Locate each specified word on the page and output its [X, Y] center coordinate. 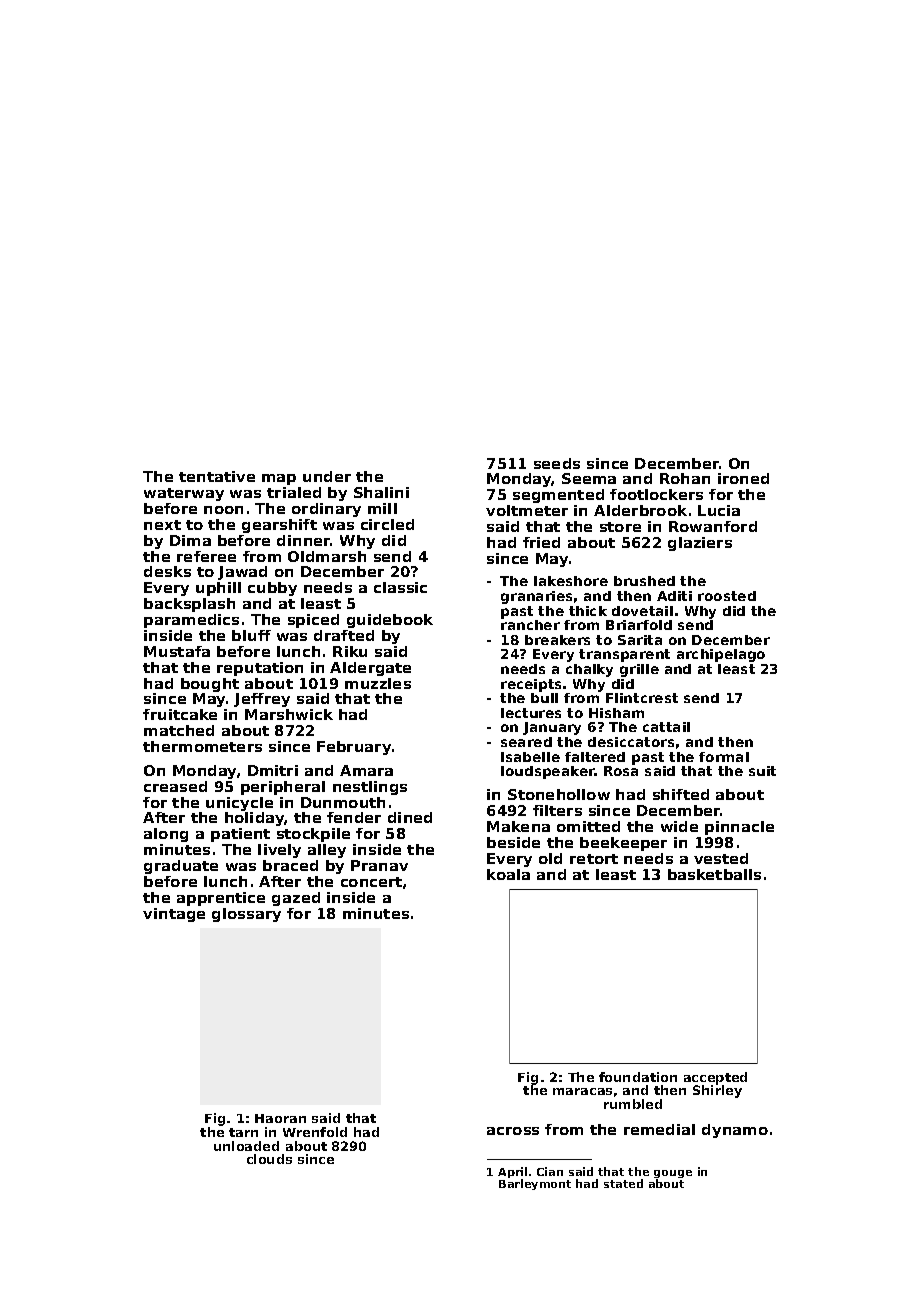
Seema [589, 478]
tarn [243, 1132]
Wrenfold [315, 1132]
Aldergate [370, 669]
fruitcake [180, 714]
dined [410, 817]
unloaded [246, 1146]
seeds [557, 463]
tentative [217, 476]
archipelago [721, 655]
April [512, 1172]
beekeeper [623, 844]
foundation [638, 1077]
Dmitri [273, 770]
